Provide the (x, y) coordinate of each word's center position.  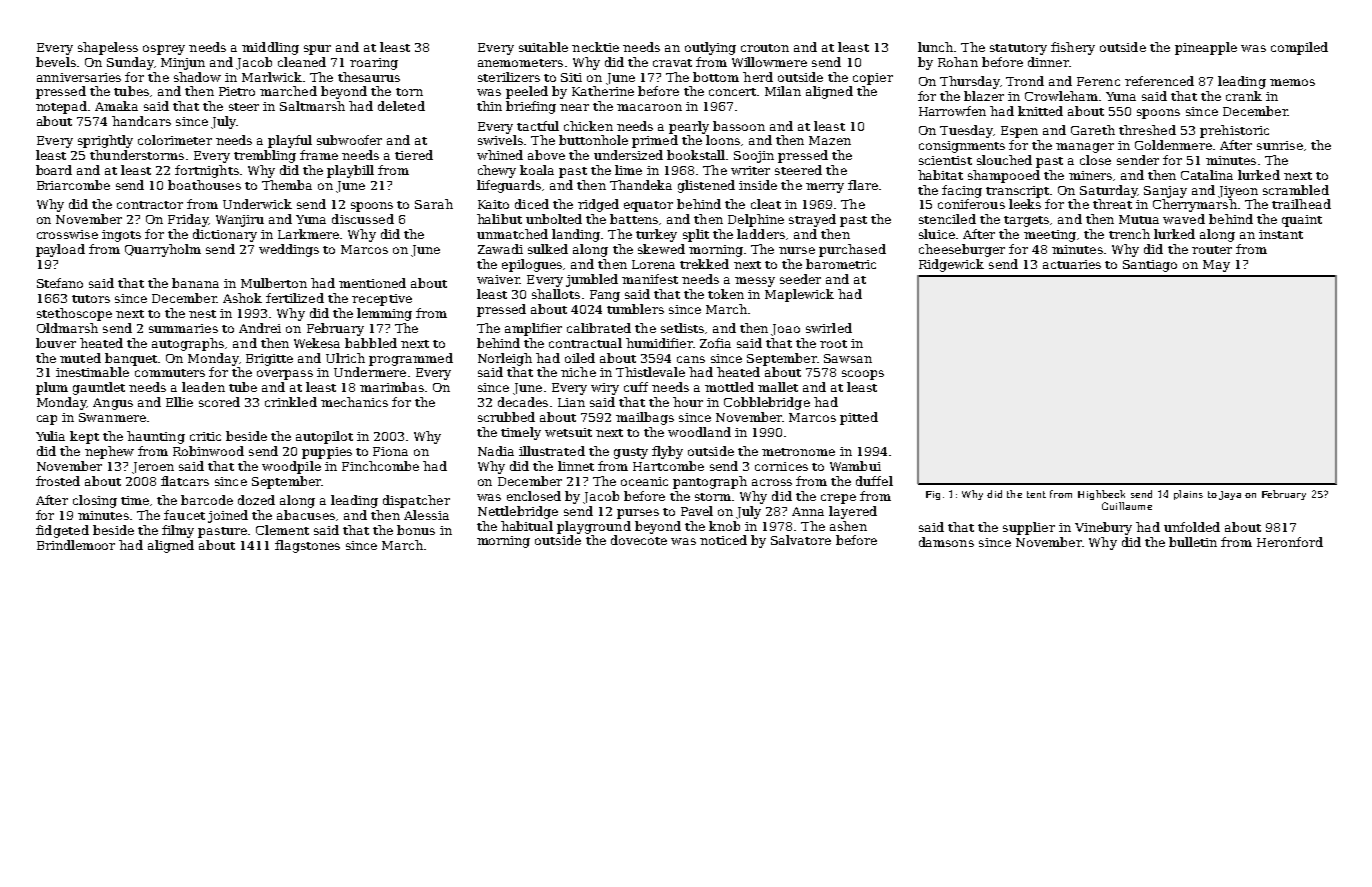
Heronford (1290, 542)
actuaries (1072, 264)
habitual (527, 526)
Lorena (653, 264)
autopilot (324, 437)
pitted (859, 418)
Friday (188, 220)
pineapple (1206, 48)
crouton (765, 48)
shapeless (108, 48)
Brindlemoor (76, 545)
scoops (863, 375)
